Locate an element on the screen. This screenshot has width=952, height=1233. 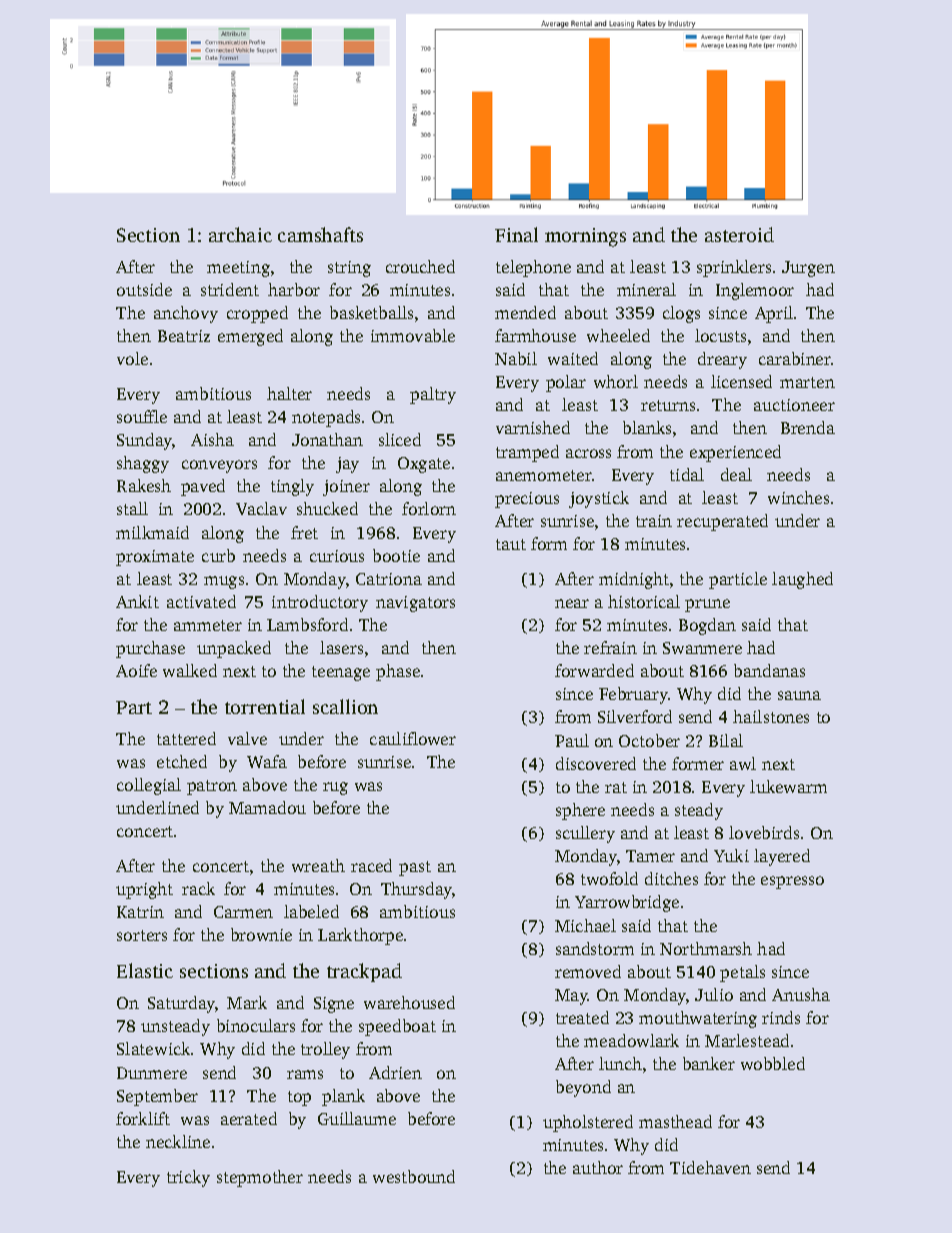
awl is located at coordinates (743, 763).
